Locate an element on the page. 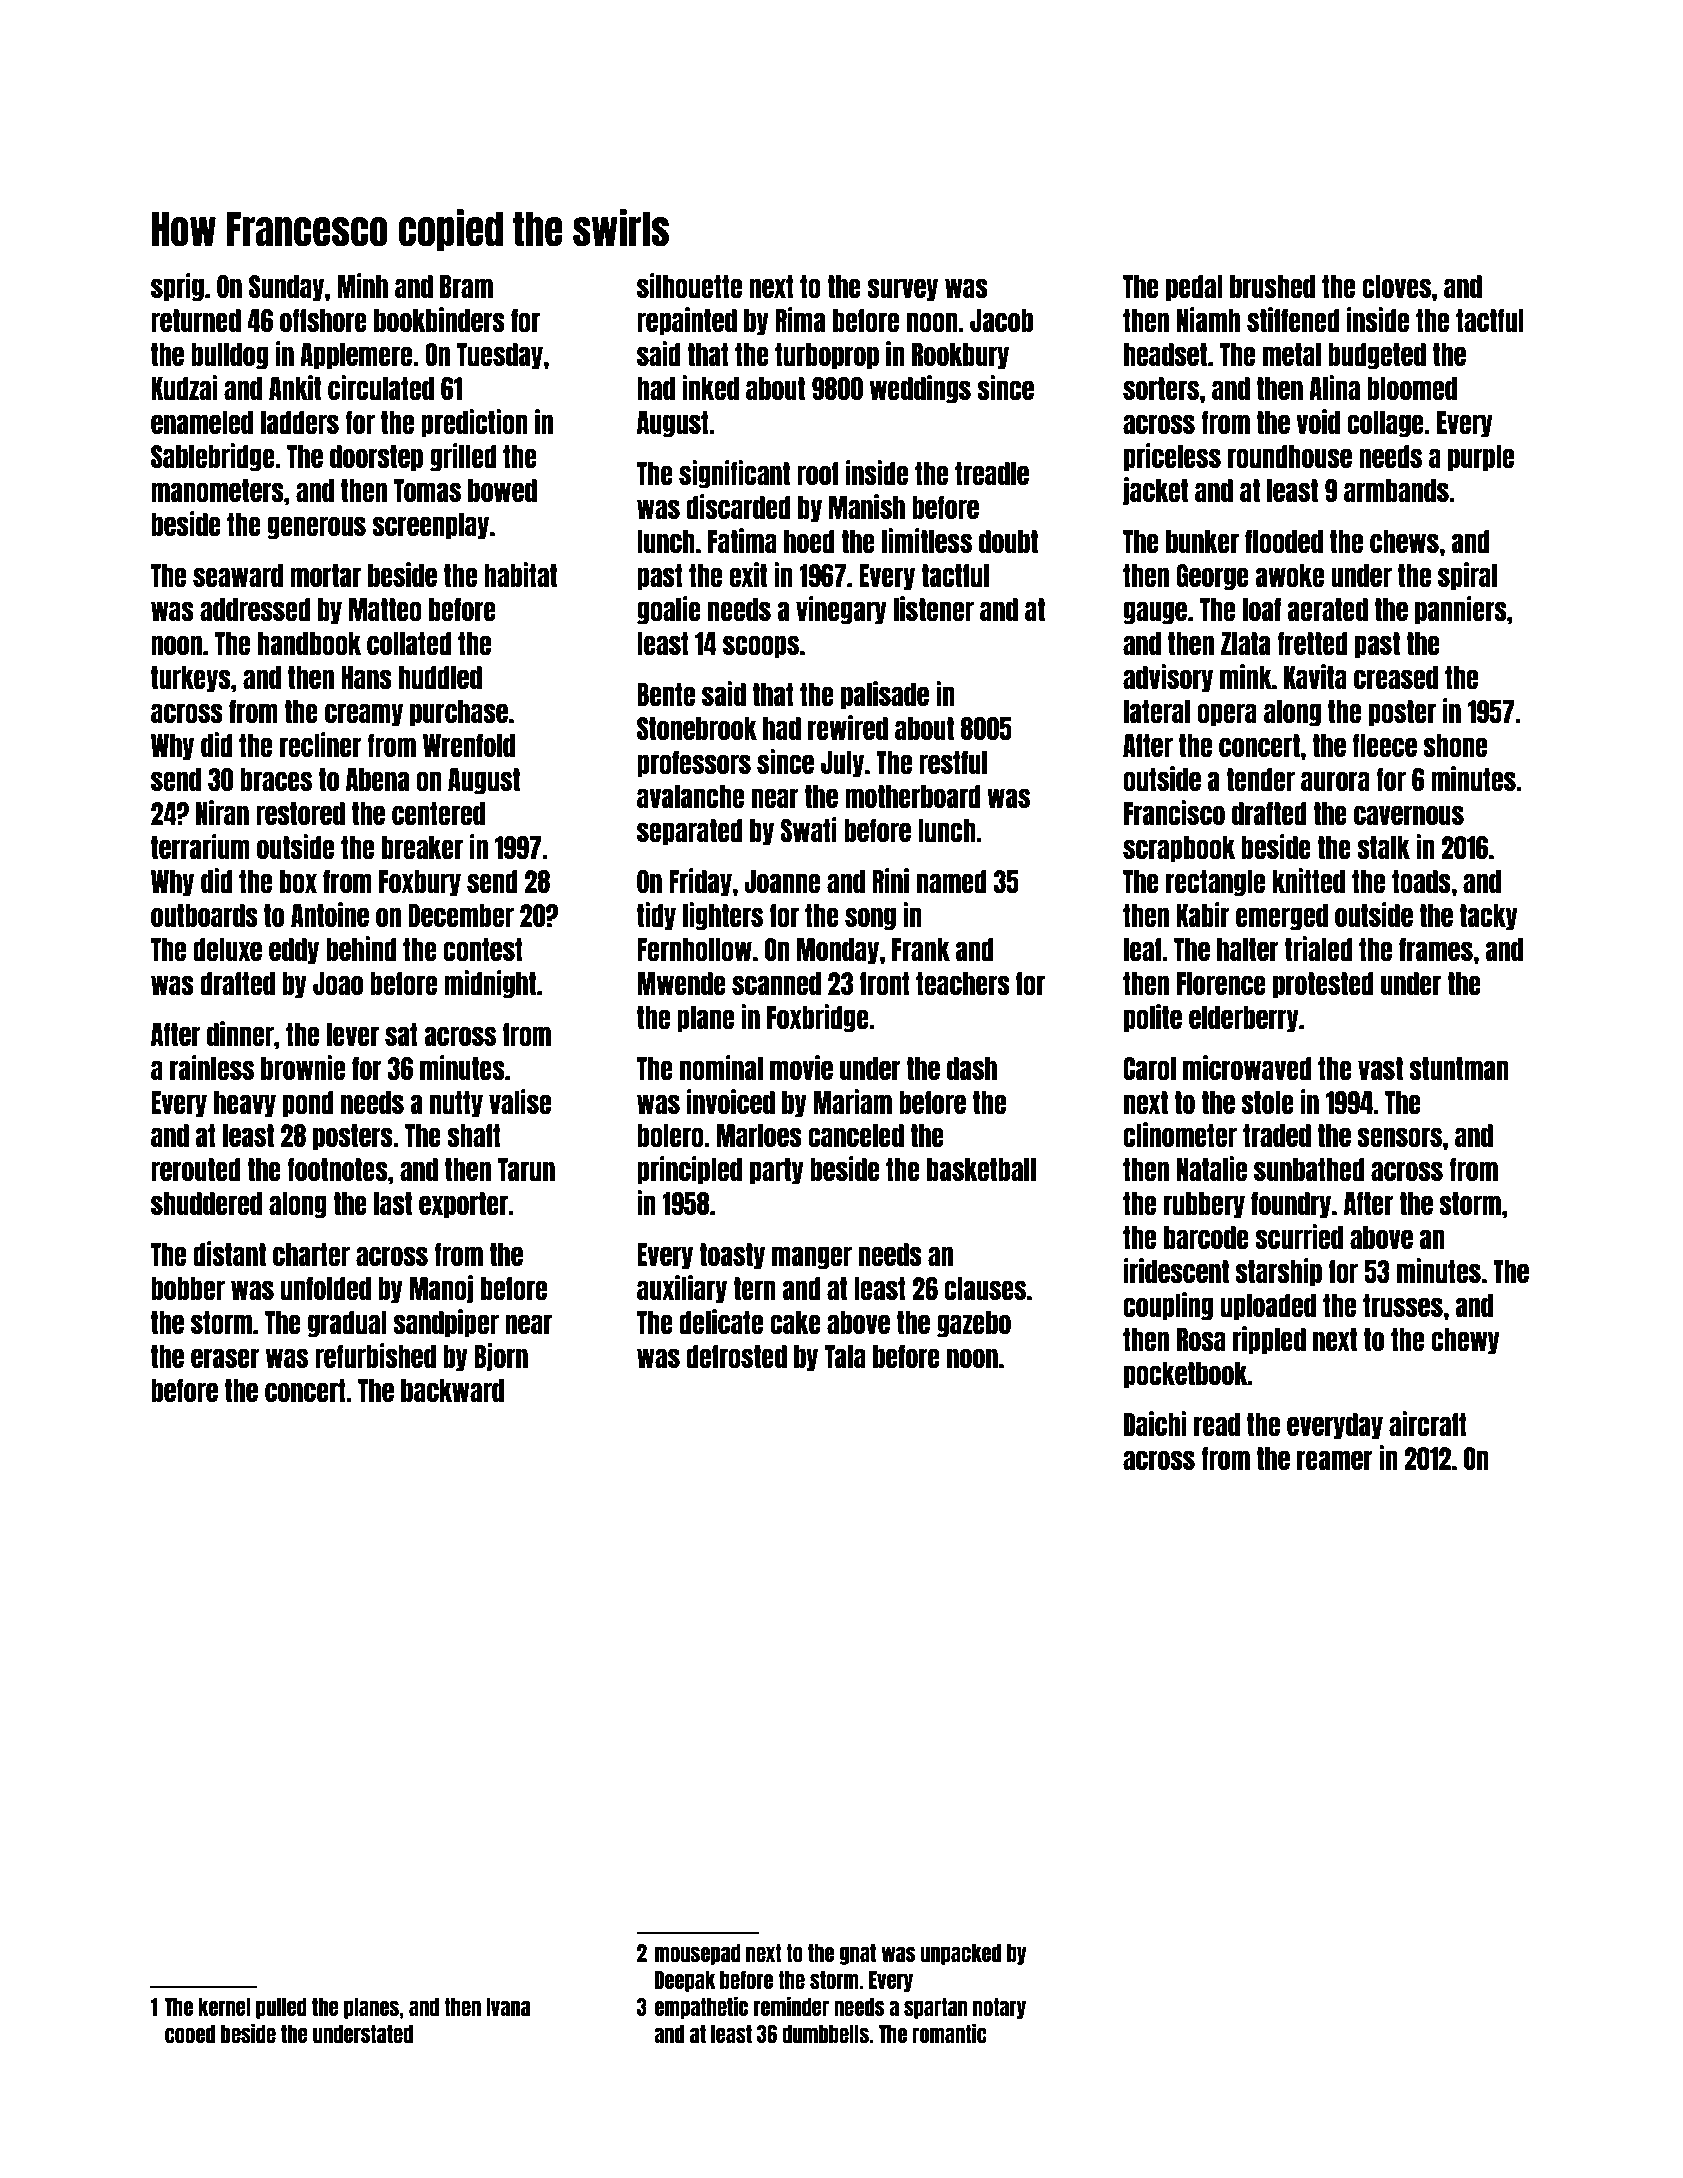 Image resolution: width=1683 pixels, height=2178 pixels. brushed is located at coordinates (1272, 286).
